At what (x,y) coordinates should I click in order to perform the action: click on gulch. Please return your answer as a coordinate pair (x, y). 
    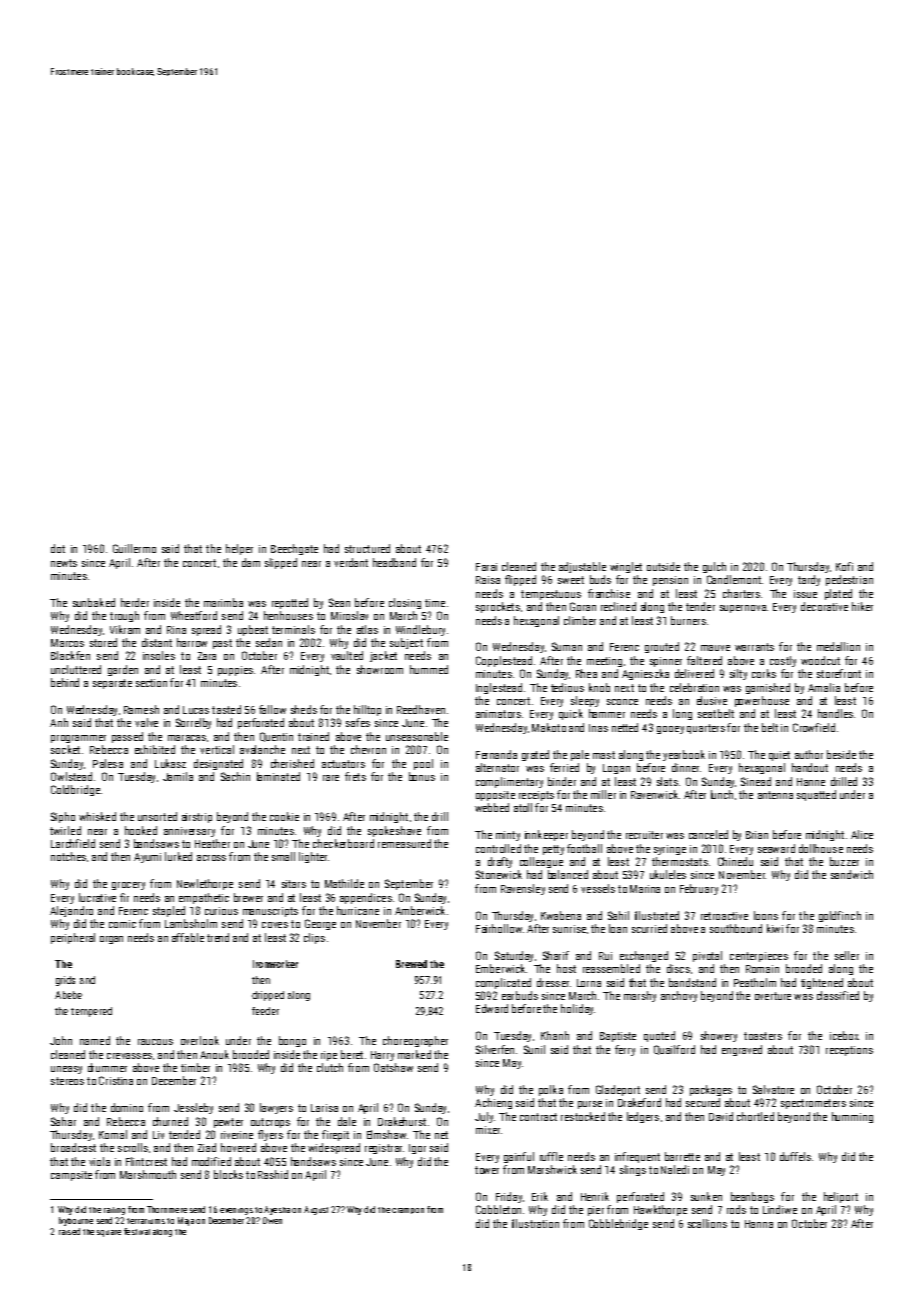
    Looking at the image, I should click on (714, 567).
